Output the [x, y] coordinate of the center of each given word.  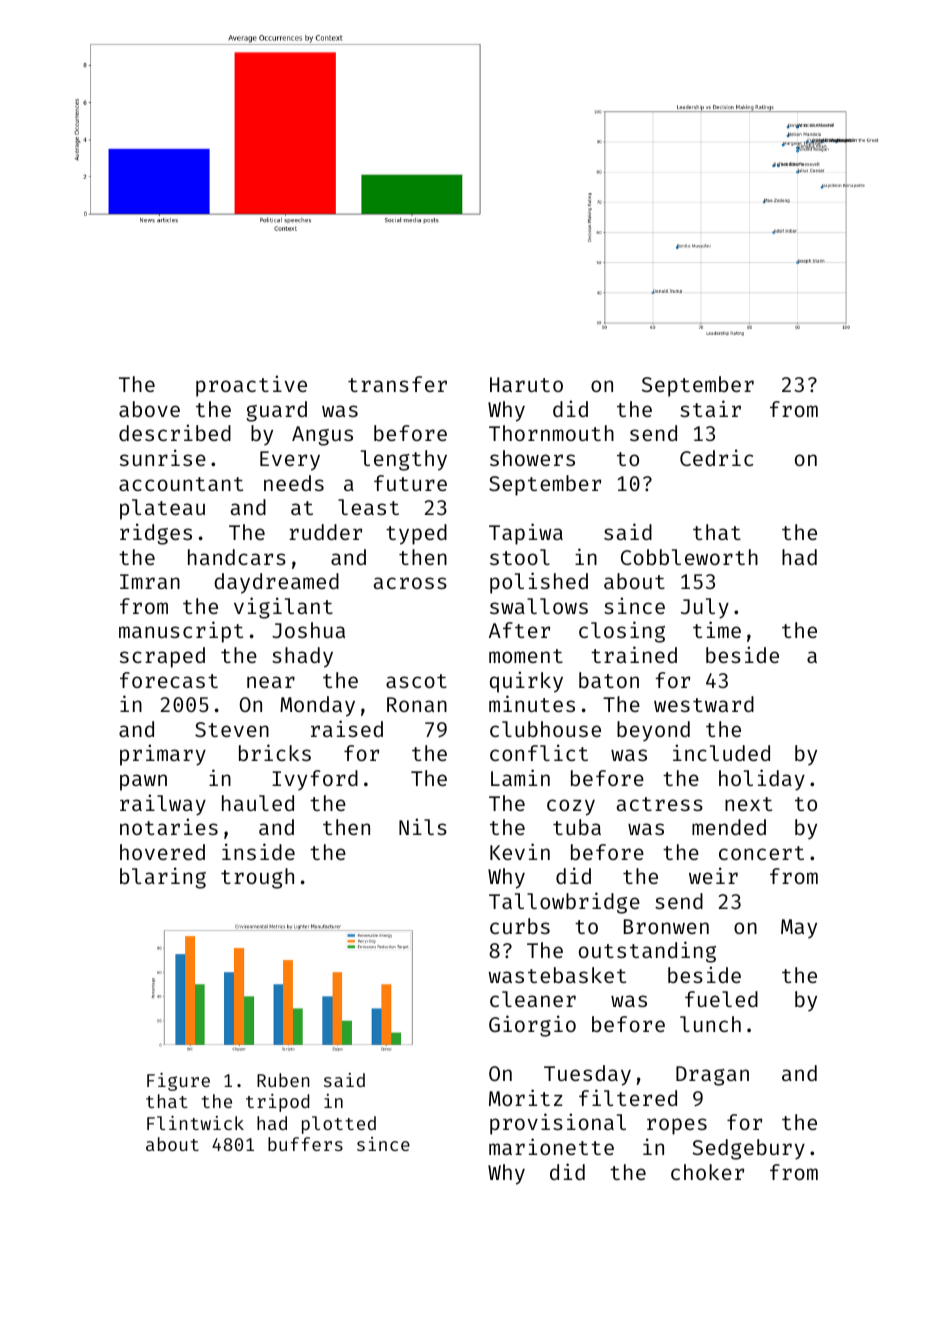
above [149, 409]
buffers [305, 1144]
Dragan [712, 1076]
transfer [397, 384]
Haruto [526, 384]
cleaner [533, 999]
